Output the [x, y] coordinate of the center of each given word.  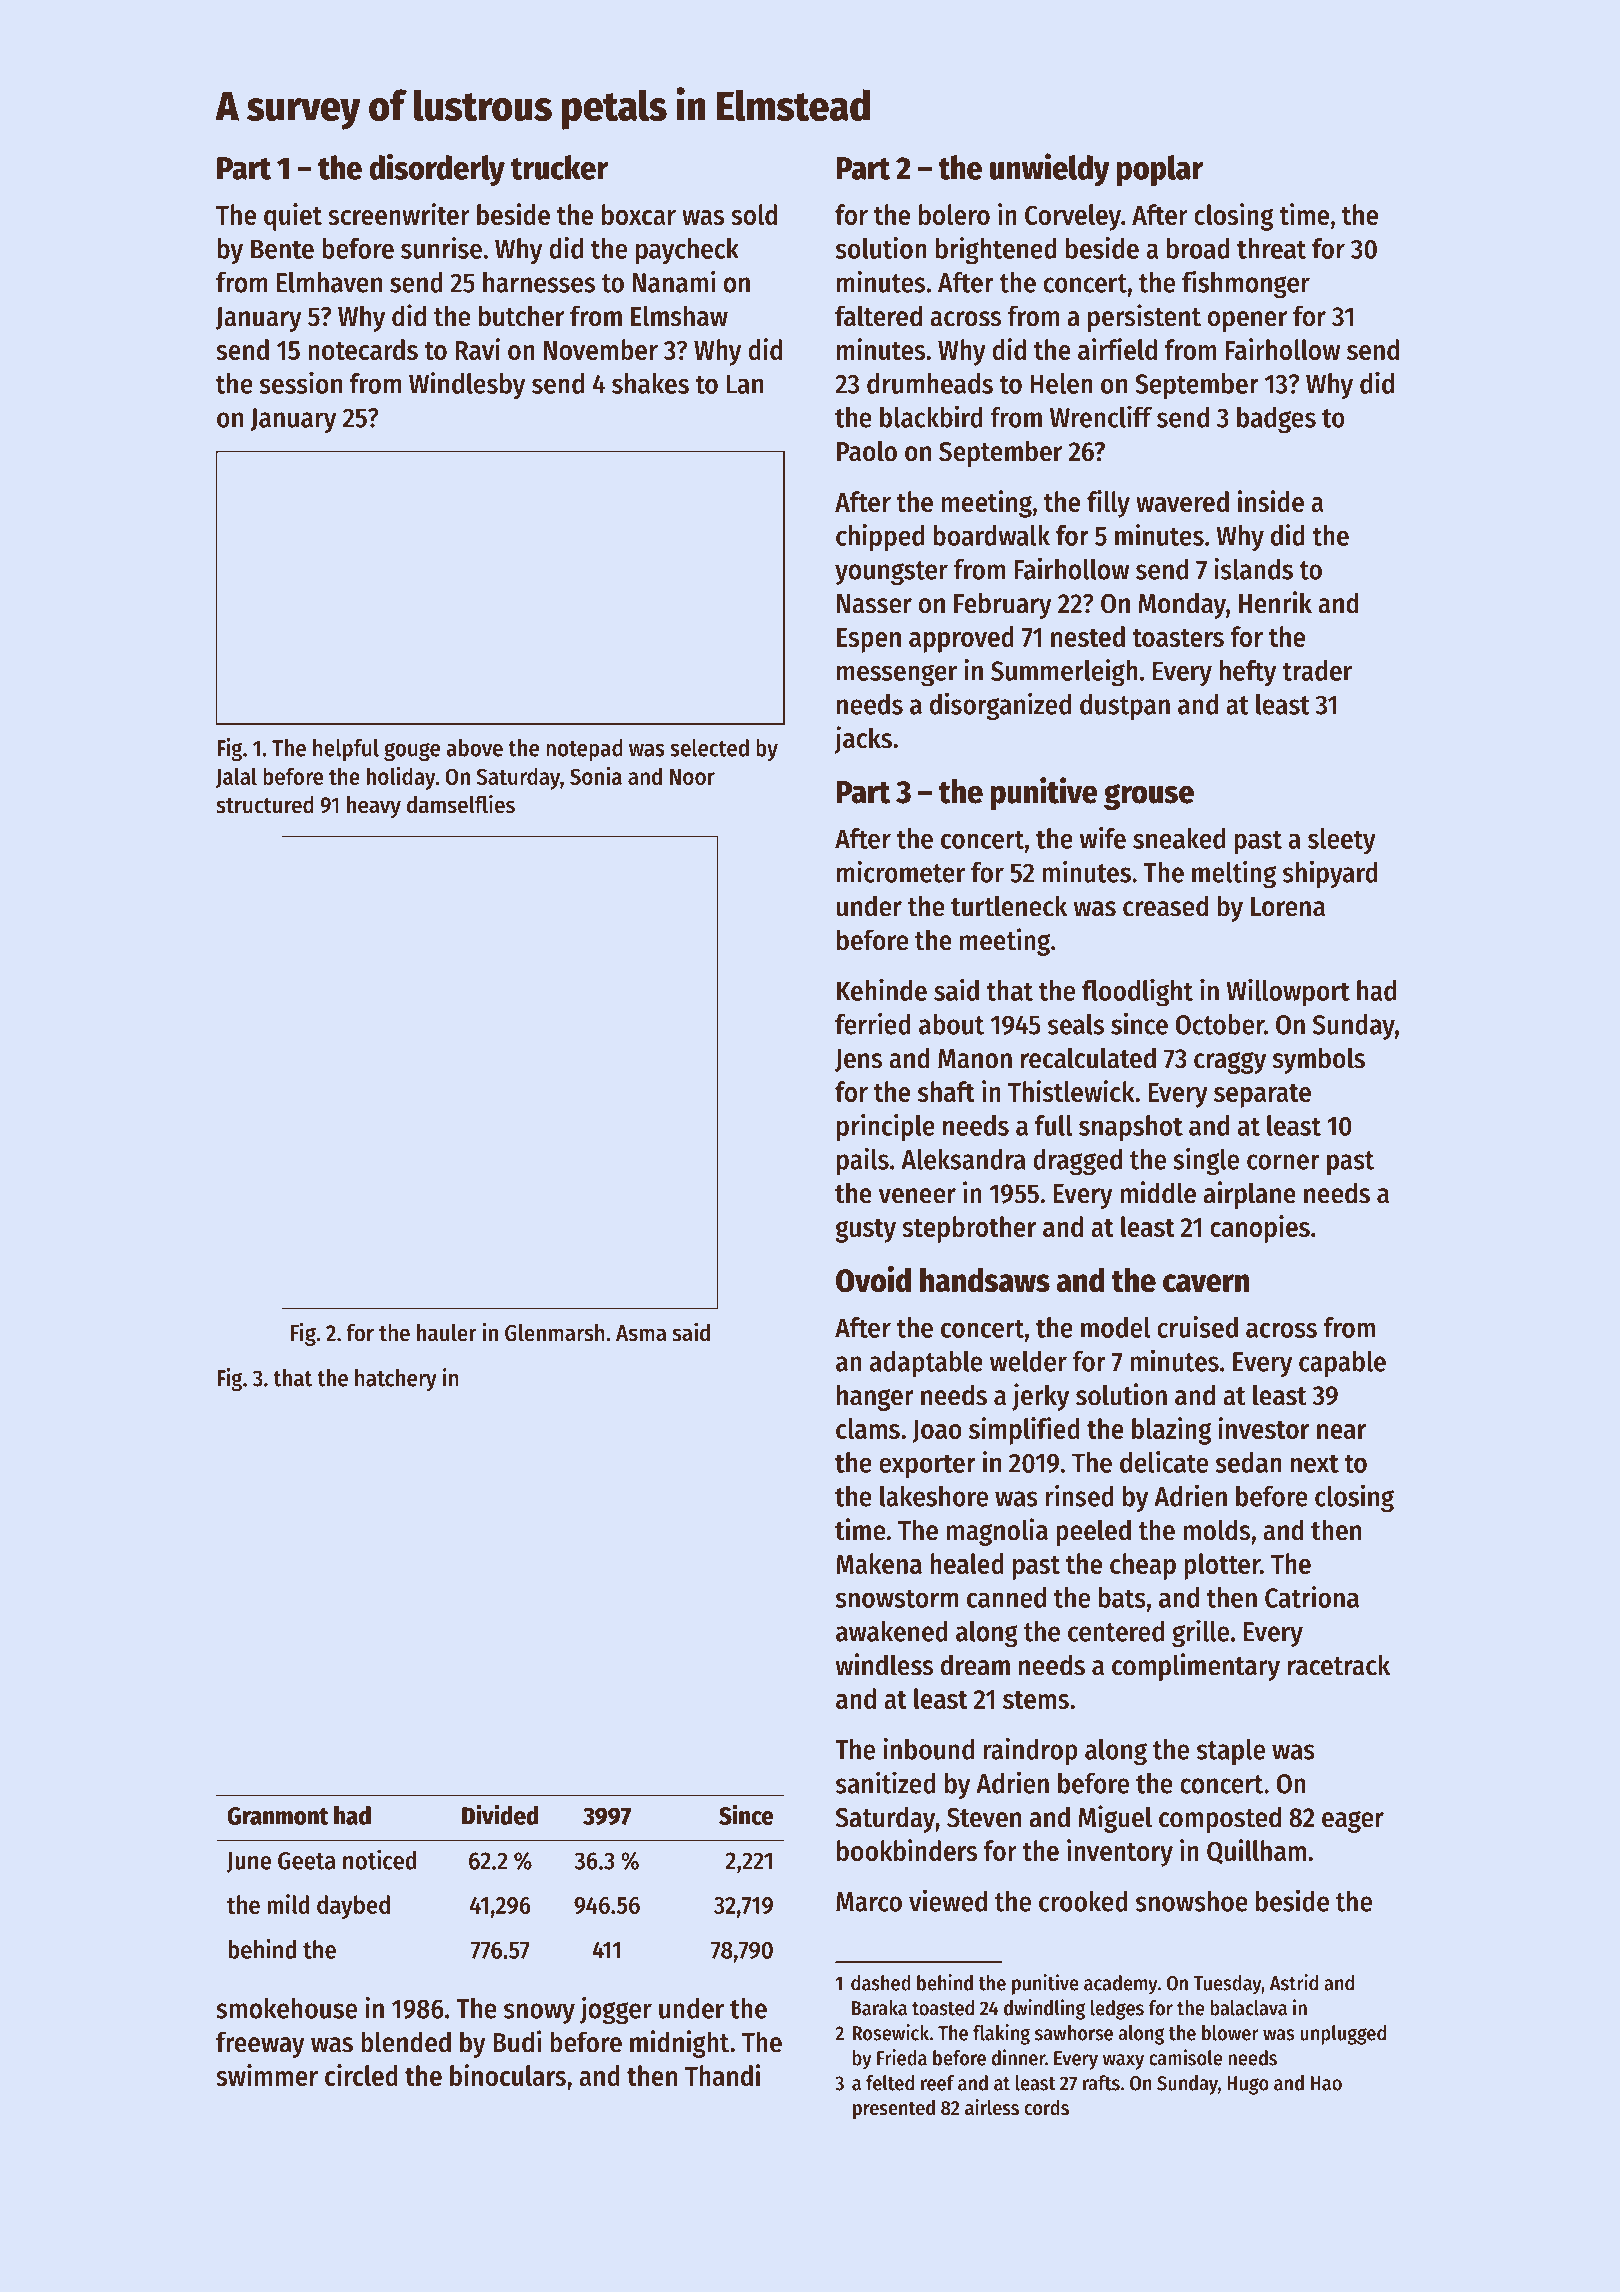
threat [1271, 248]
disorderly [437, 170]
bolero [954, 214]
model [1115, 1327]
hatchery [396, 1380]
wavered [1182, 501]
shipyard [1330, 874]
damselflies [461, 804]
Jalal [236, 777]
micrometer [901, 871]
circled [361, 2075]
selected [709, 748]
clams [868, 1428]
